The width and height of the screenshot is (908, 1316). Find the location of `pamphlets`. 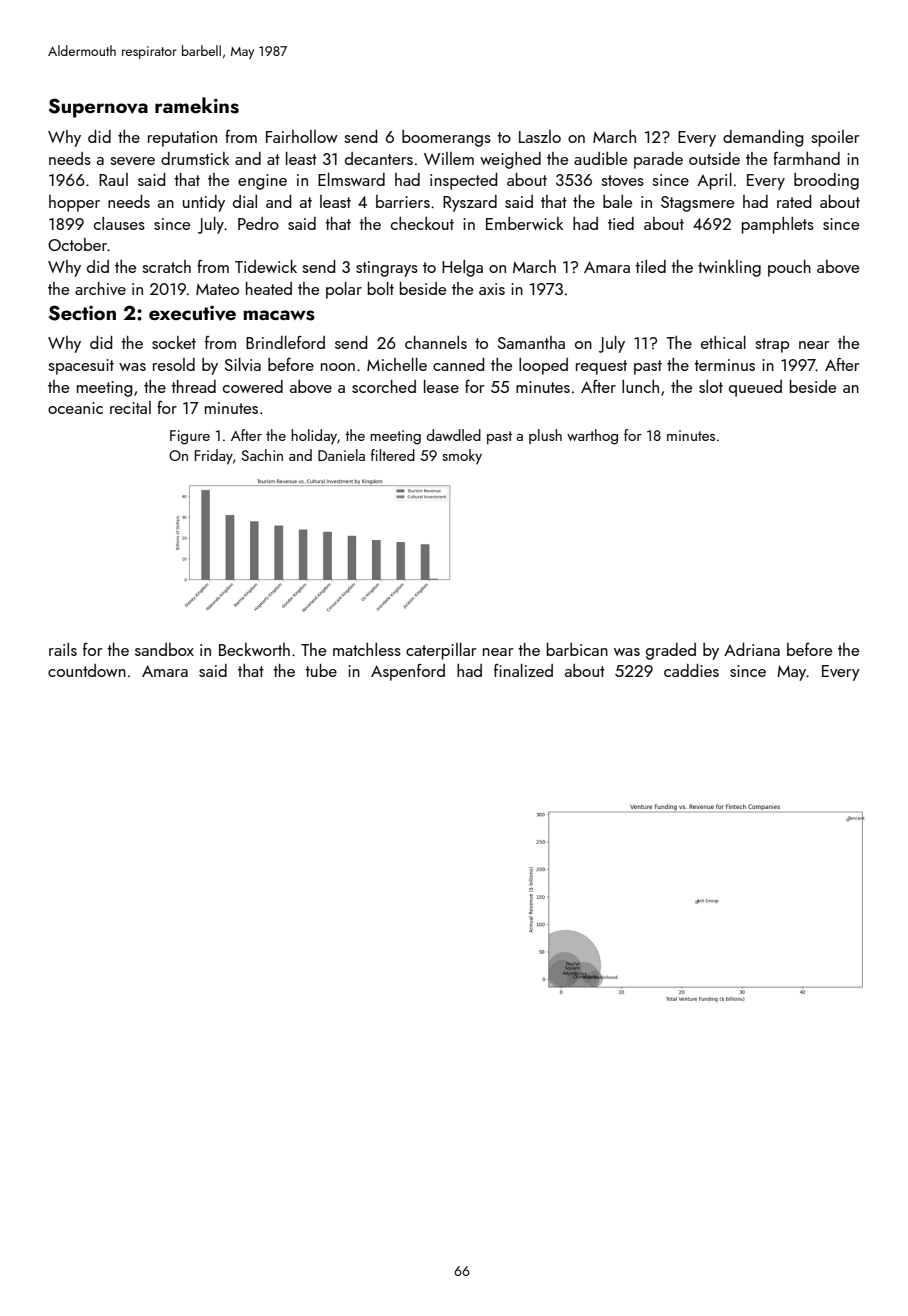

pamphlets is located at coordinates (778, 225).
